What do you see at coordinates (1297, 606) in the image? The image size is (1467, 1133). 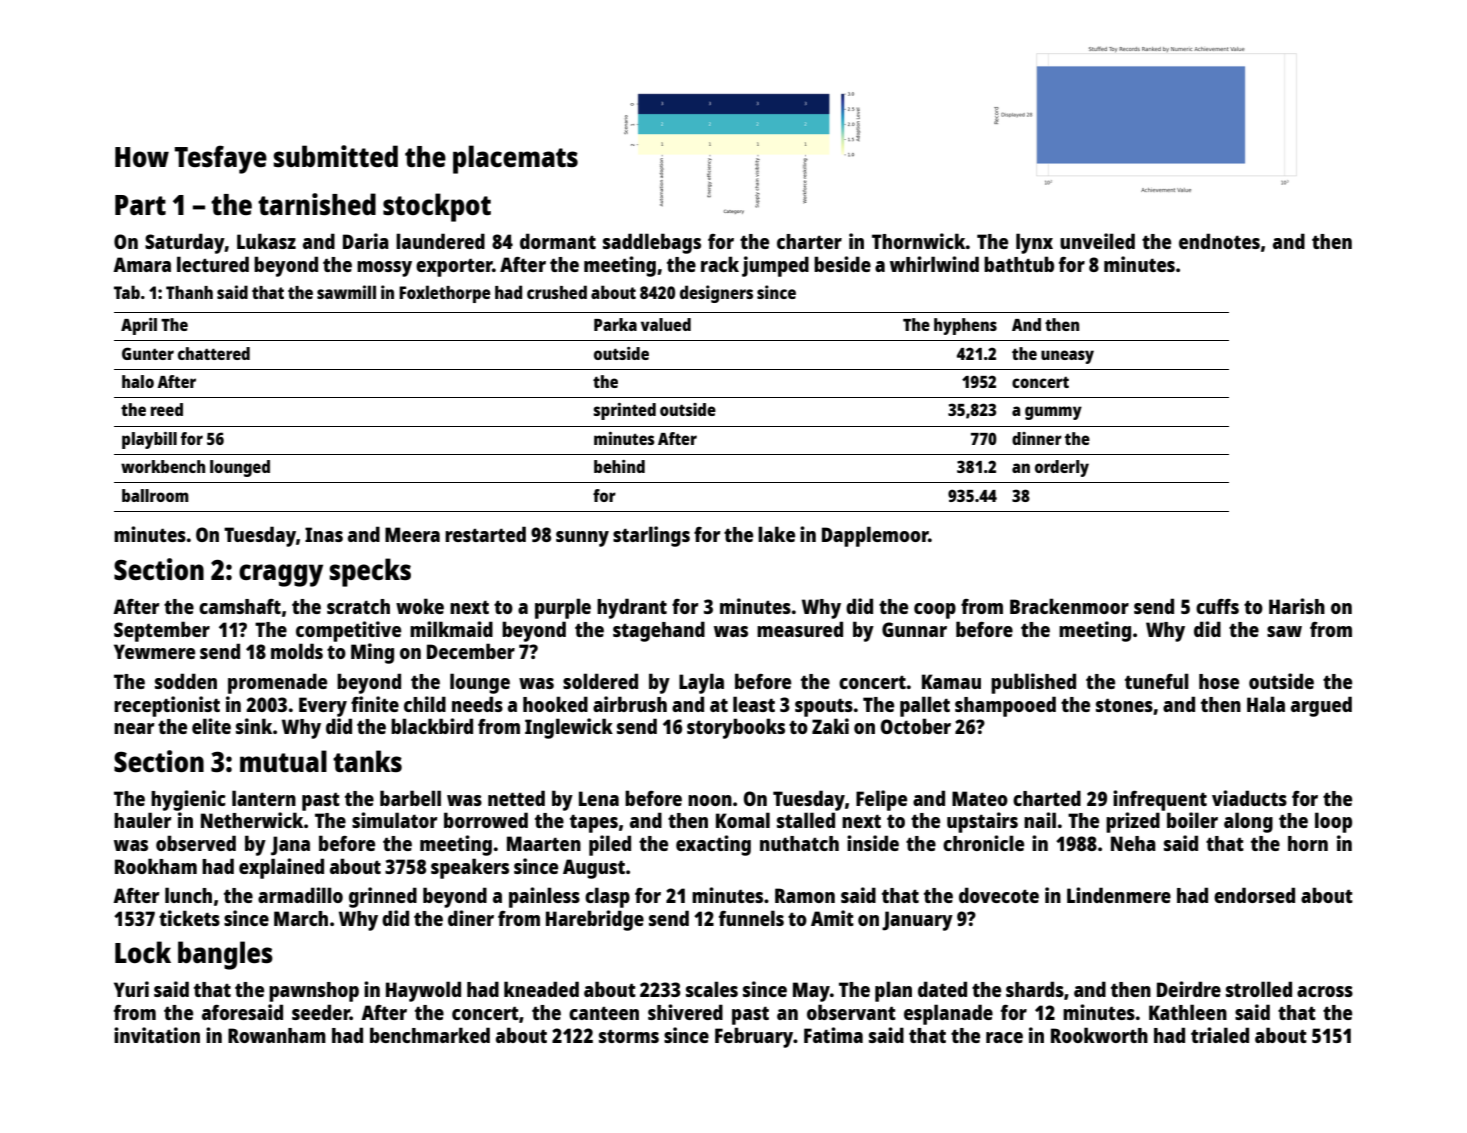 I see `Harish` at bounding box center [1297, 606].
